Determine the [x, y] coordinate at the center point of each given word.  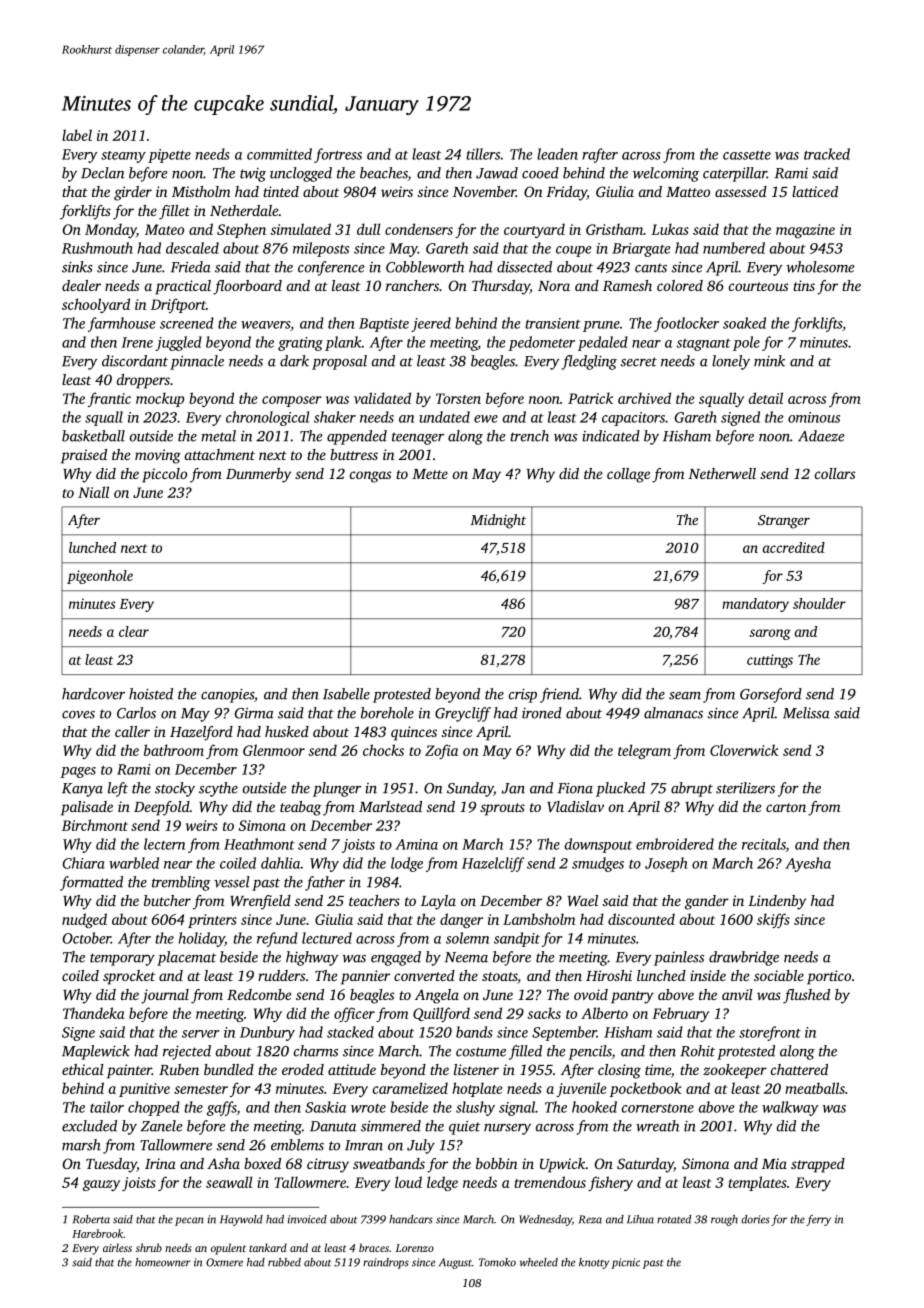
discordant [135, 361]
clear [134, 631]
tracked [827, 154]
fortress [338, 155]
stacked [350, 1032]
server [200, 1034]
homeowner [163, 1262]
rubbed [284, 1262]
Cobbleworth [425, 267]
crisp [523, 696]
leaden [557, 154]
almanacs [673, 713]
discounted [641, 919]
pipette [169, 156]
